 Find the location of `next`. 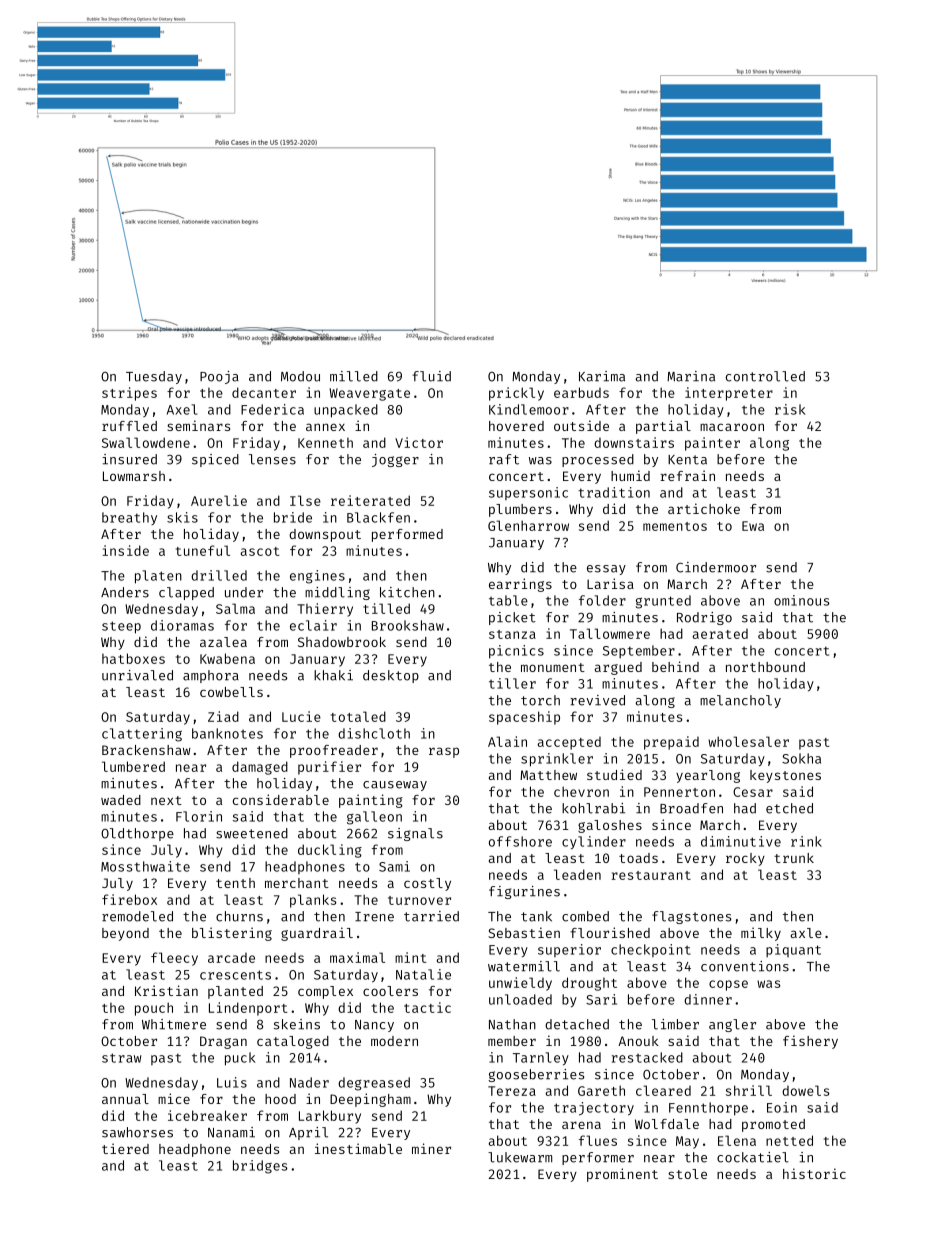

next is located at coordinates (166, 800).
